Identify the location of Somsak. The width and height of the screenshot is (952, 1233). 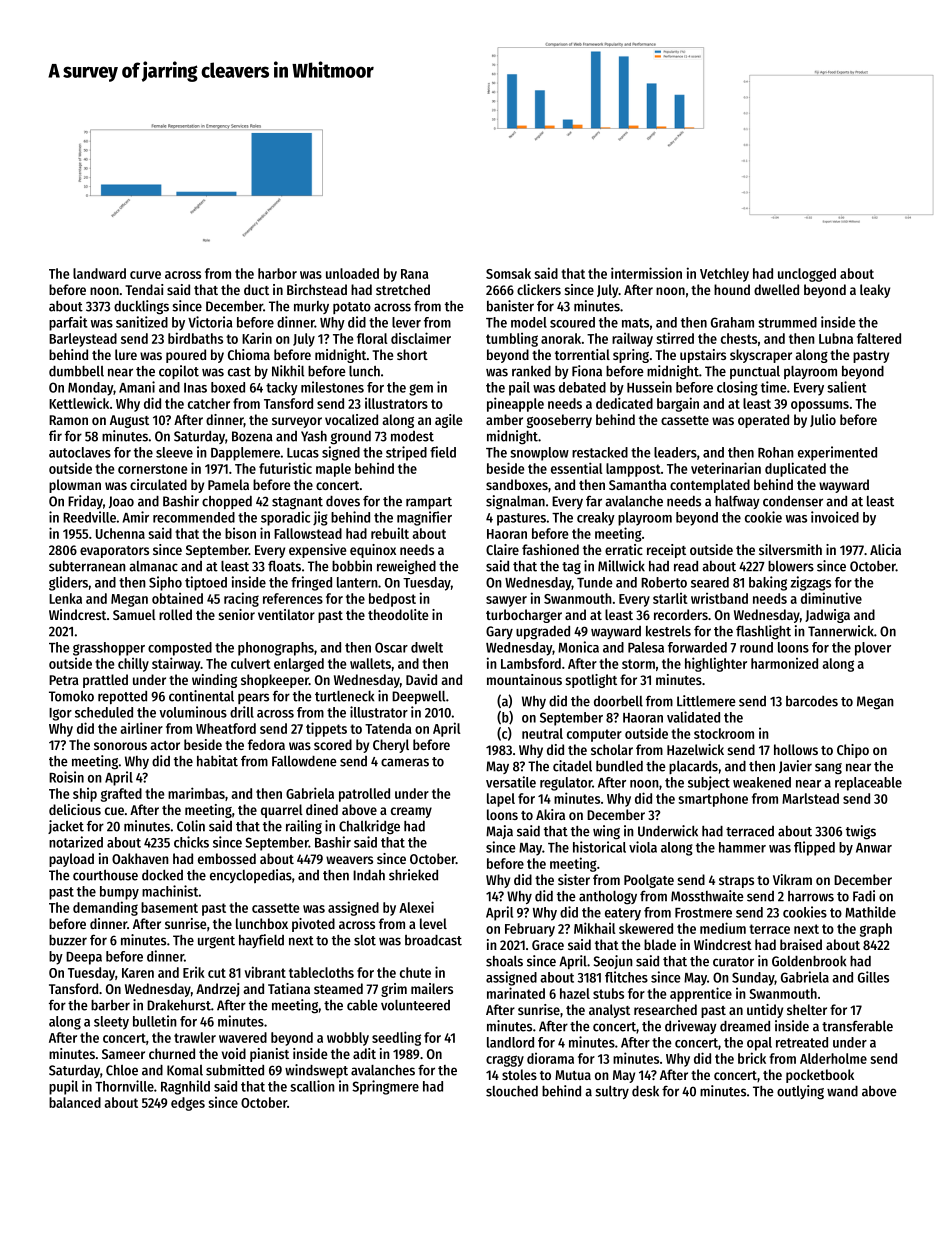
(508, 273).
